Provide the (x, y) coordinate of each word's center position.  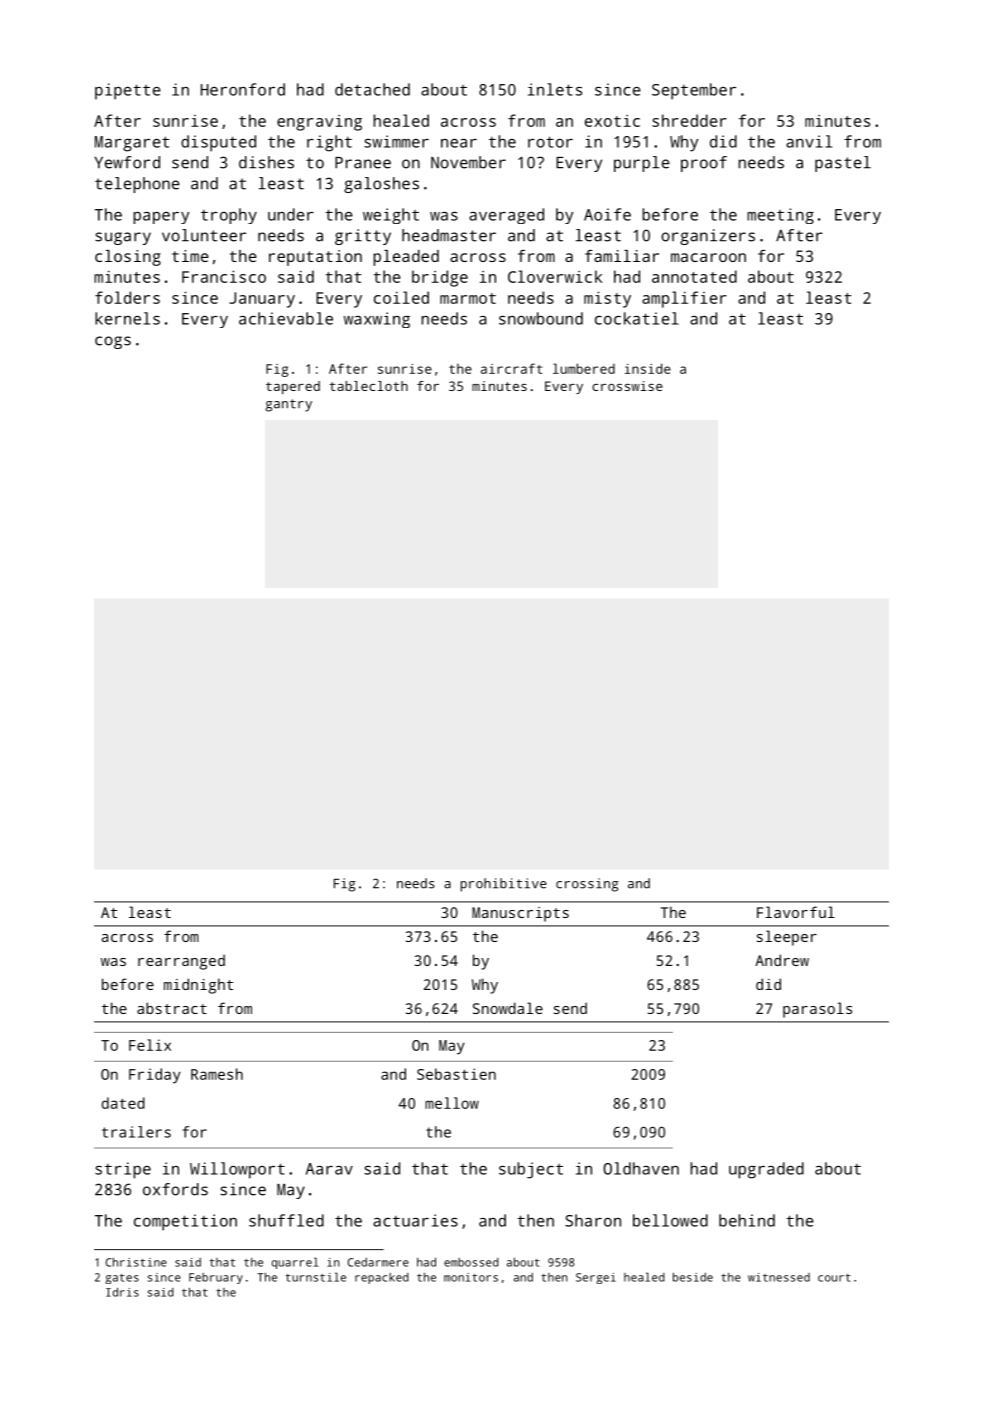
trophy (229, 216)
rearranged (181, 962)
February (216, 1278)
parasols (817, 1010)
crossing (587, 885)
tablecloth (369, 386)
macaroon (708, 257)
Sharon (593, 1220)
